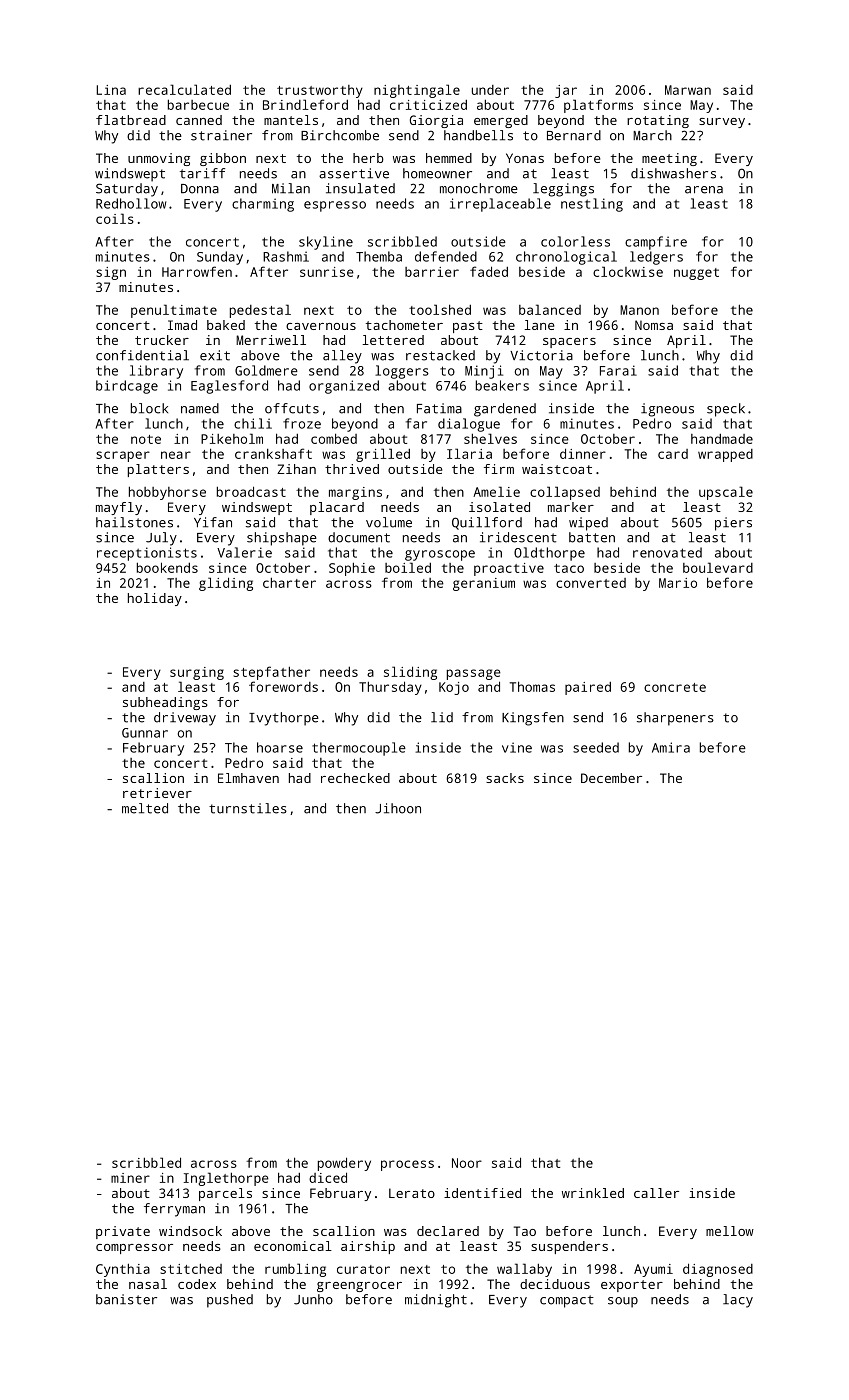 The width and height of the screenshot is (849, 1400). What do you see at coordinates (611, 778) in the screenshot?
I see `December` at bounding box center [611, 778].
